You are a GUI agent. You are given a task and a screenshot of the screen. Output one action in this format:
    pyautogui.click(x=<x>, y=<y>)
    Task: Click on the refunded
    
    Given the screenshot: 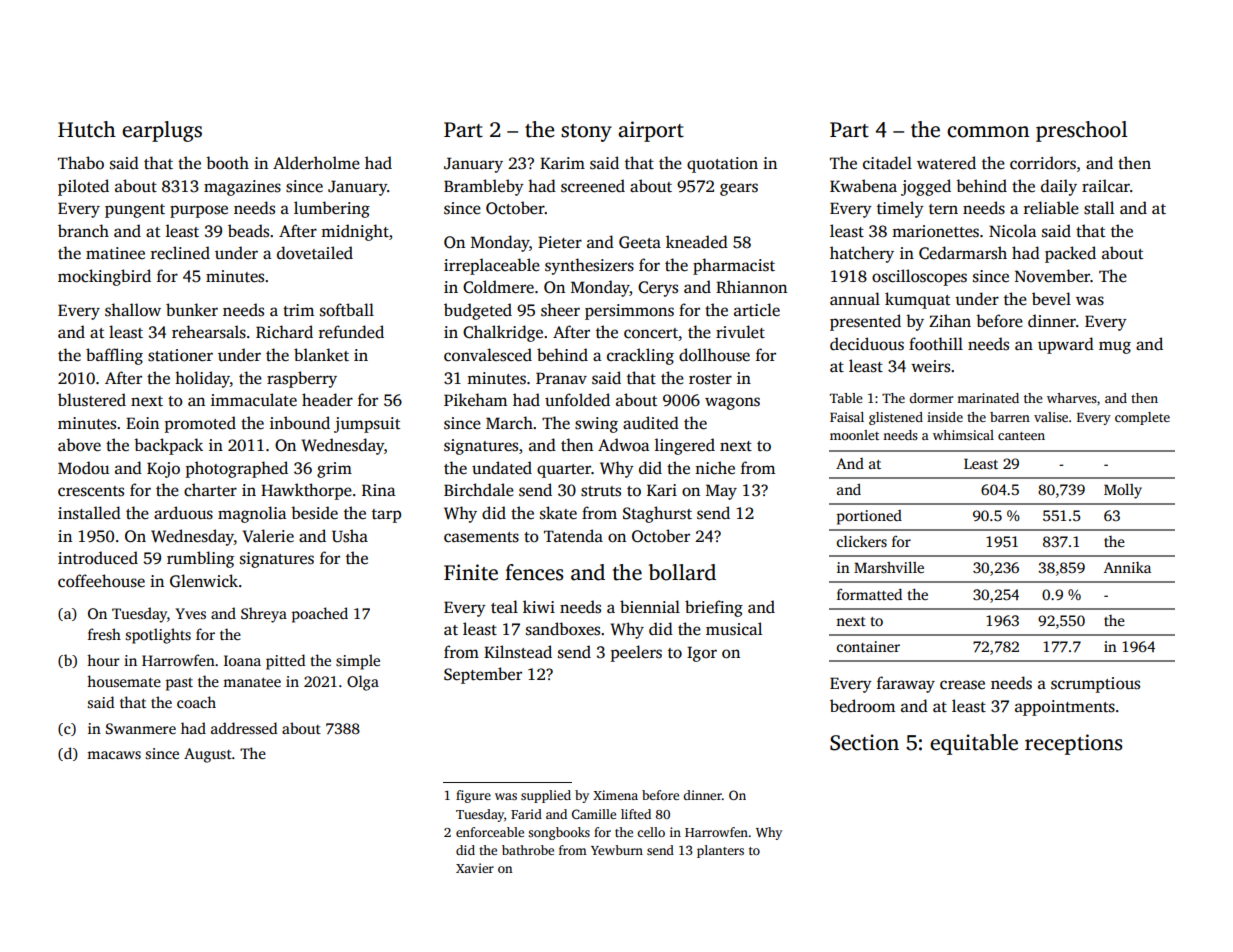 What is the action you would take?
    pyautogui.click(x=351, y=331)
